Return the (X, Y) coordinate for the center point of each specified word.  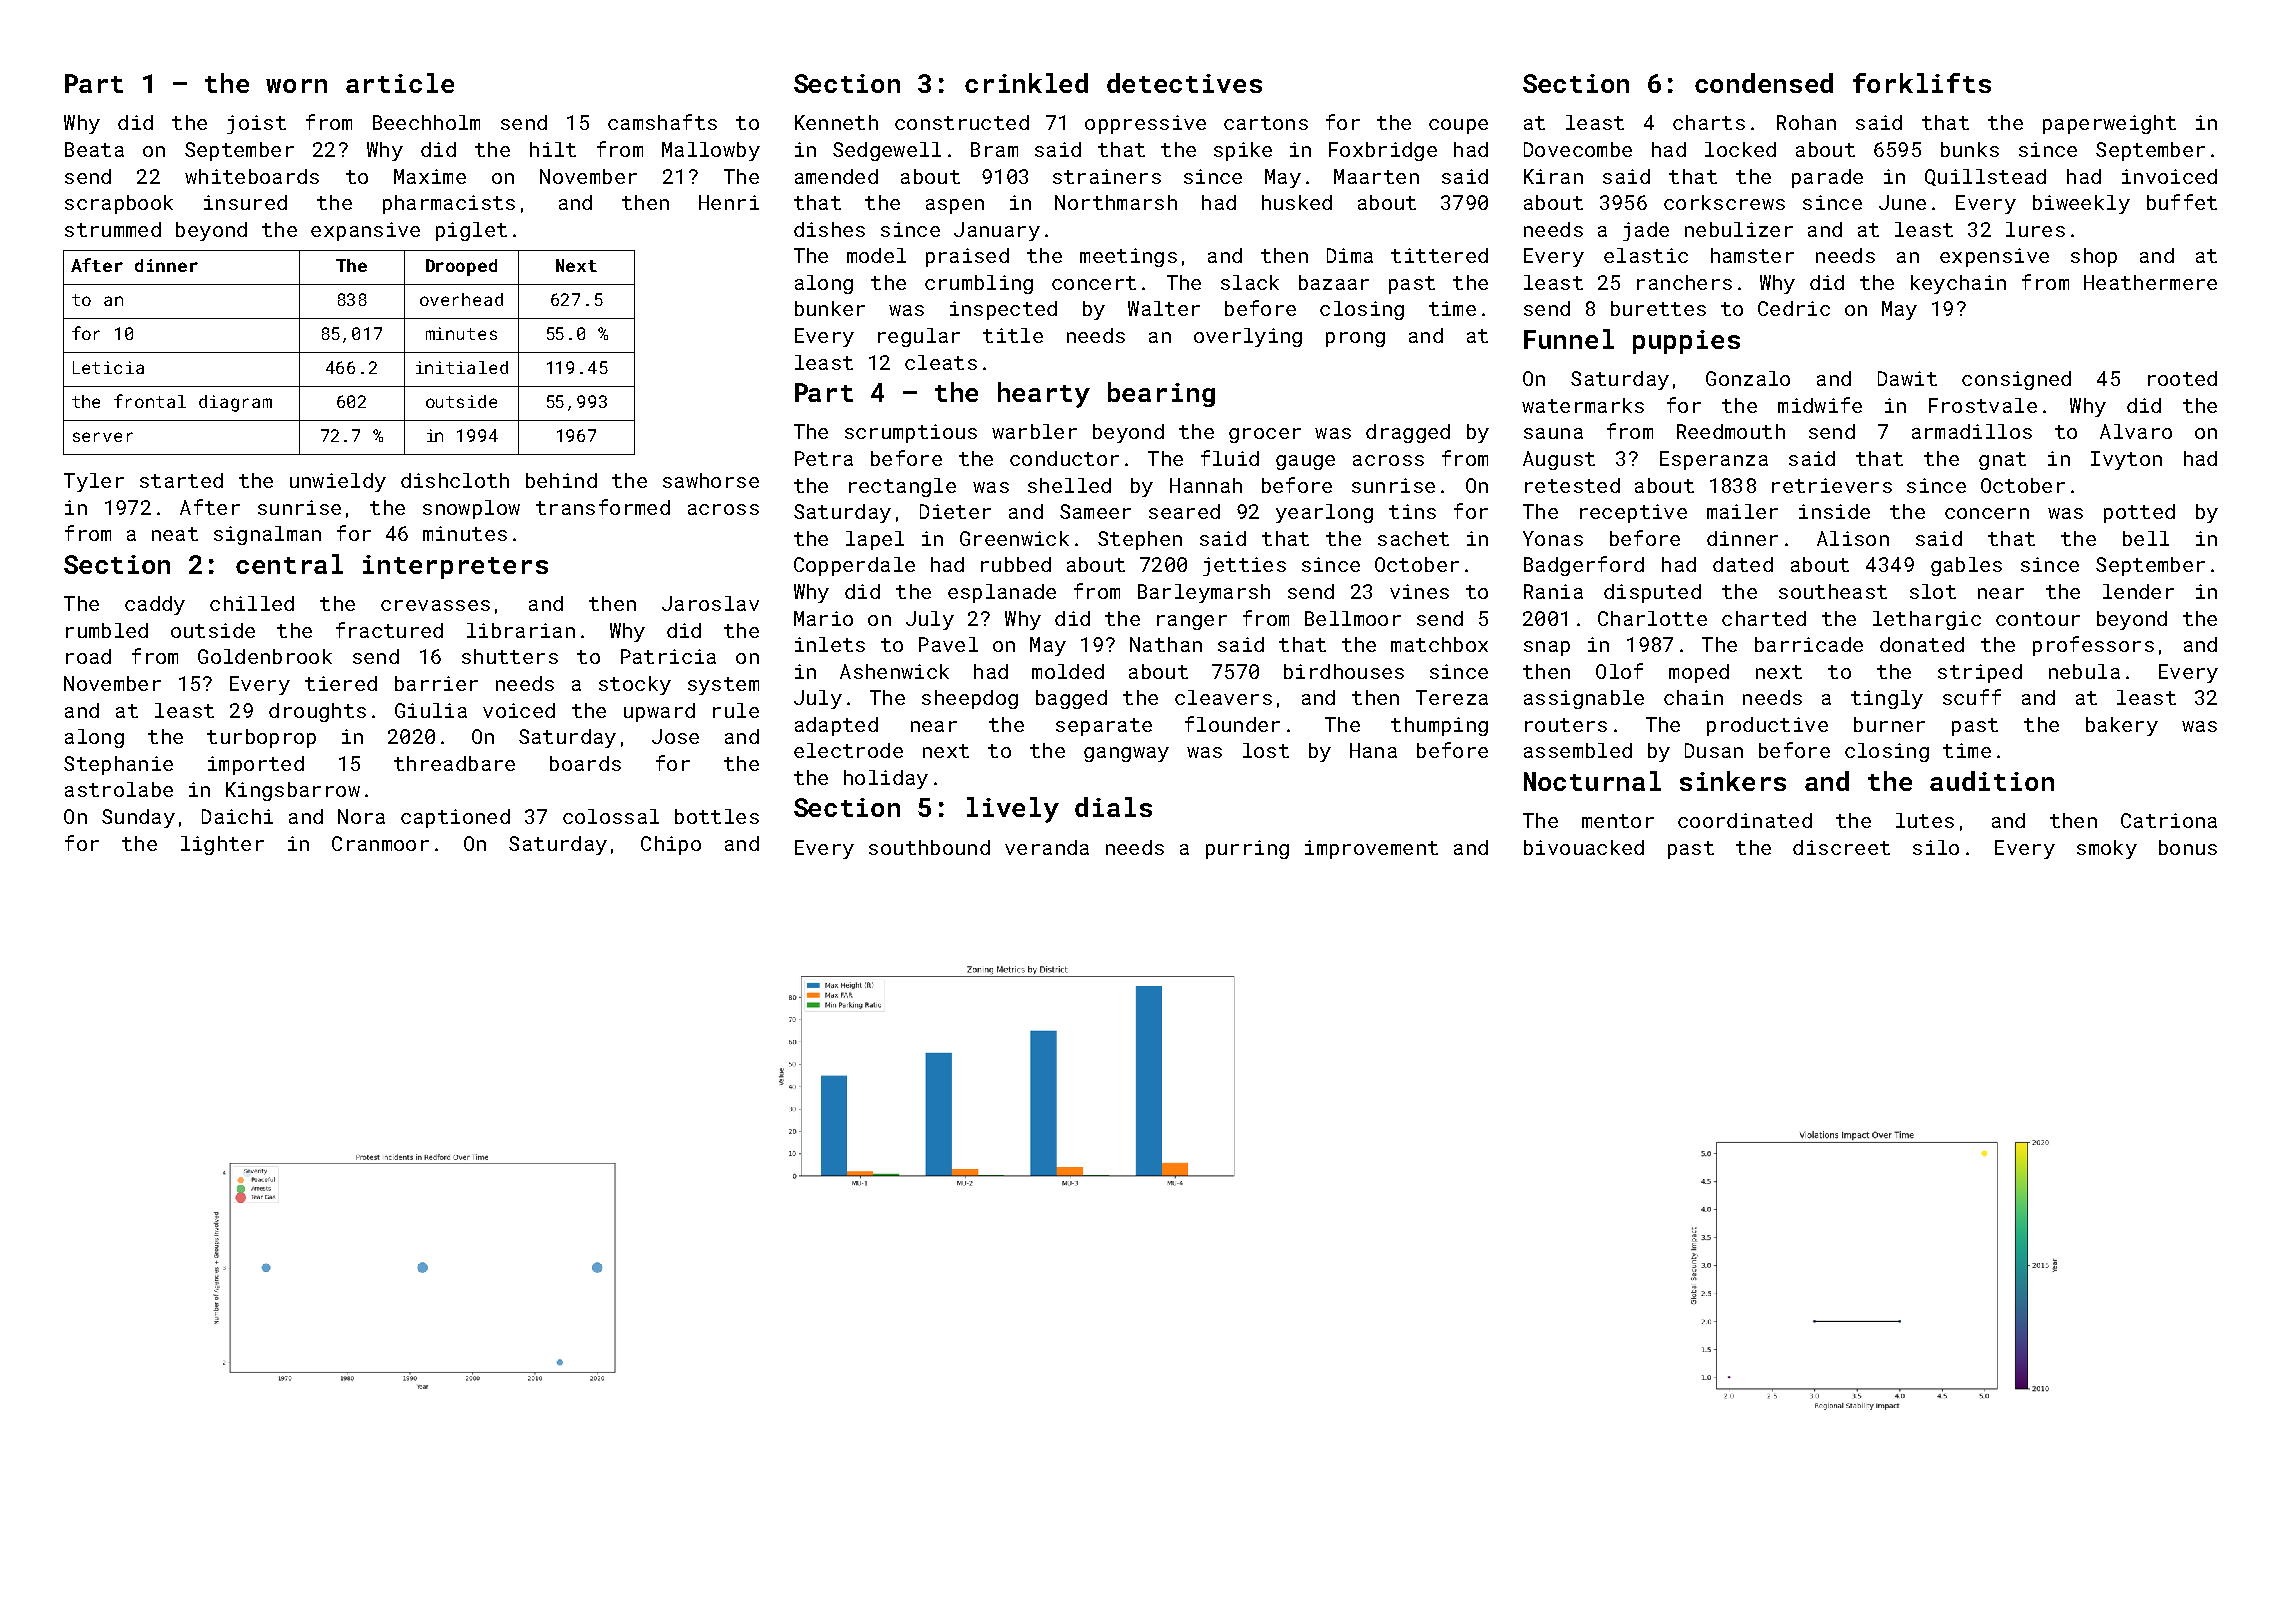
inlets (830, 644)
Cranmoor (380, 843)
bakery (2122, 726)
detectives (1184, 83)
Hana (1373, 750)
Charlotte (1652, 618)
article (400, 83)
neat (175, 534)
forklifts (1922, 83)
